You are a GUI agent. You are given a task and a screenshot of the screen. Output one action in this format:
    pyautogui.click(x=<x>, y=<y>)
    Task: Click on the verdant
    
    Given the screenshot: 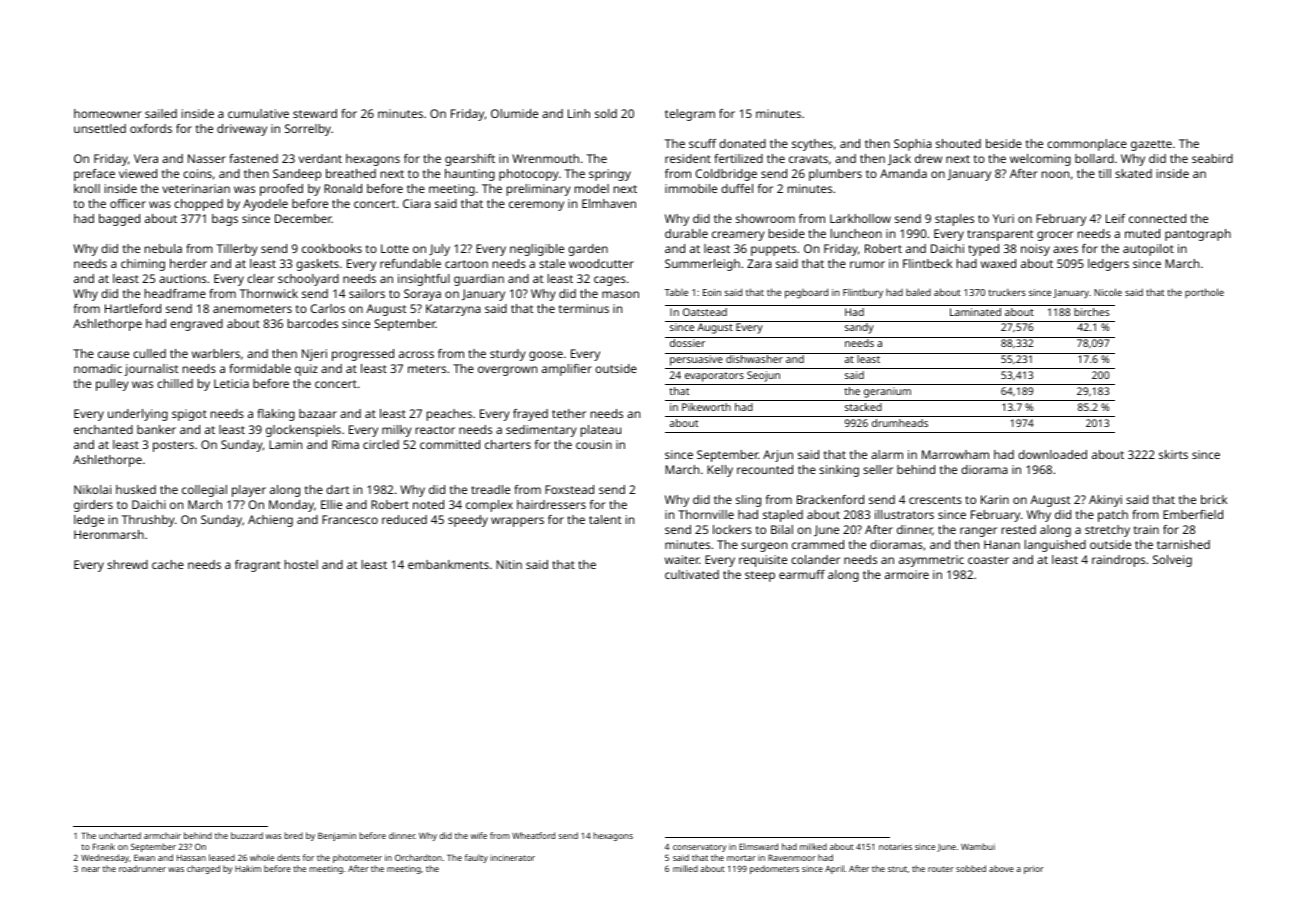 What is the action you would take?
    pyautogui.click(x=320, y=158)
